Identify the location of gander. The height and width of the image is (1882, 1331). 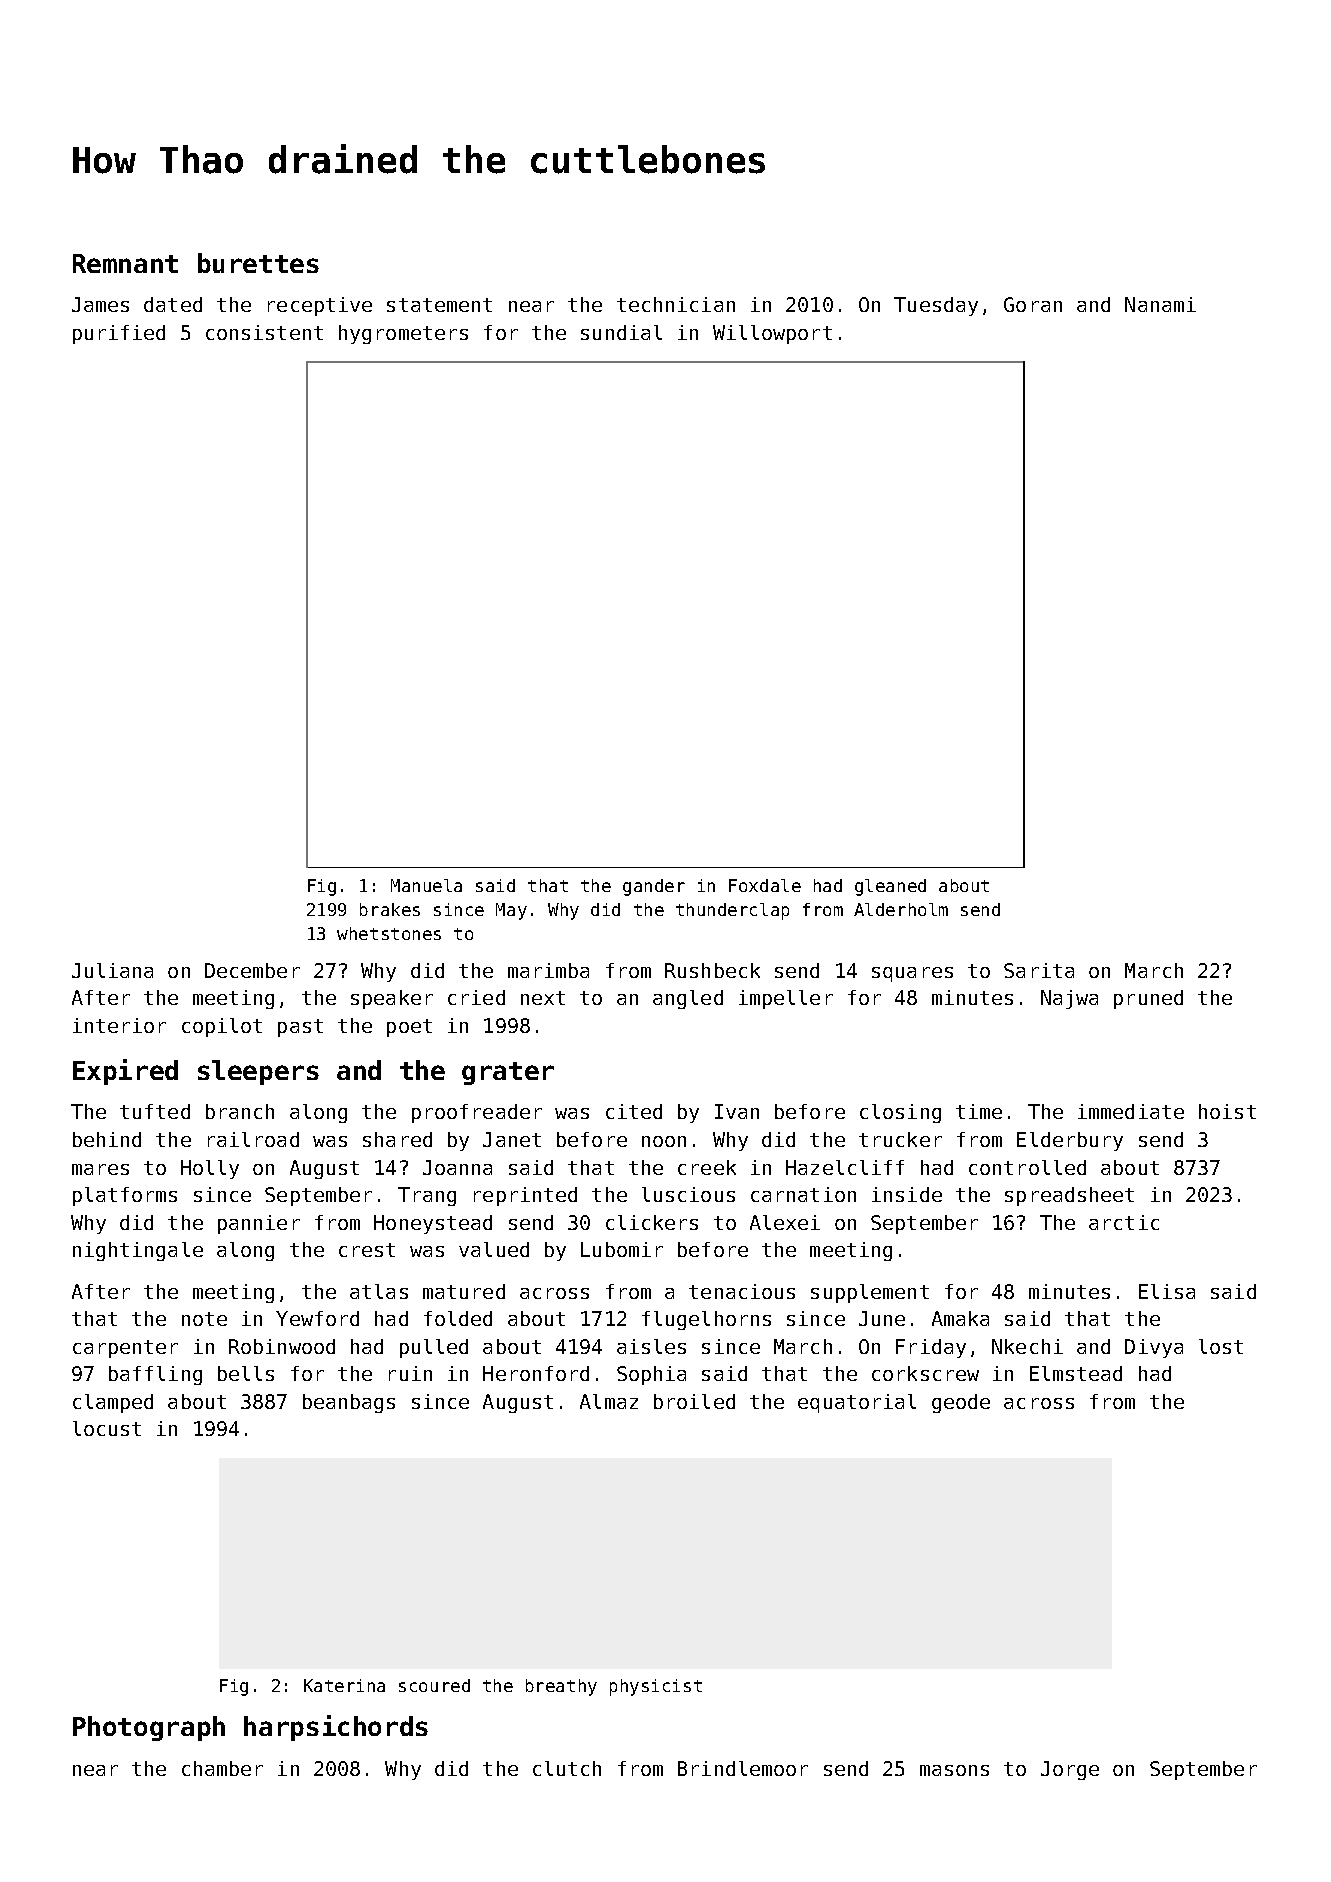
(654, 887).
